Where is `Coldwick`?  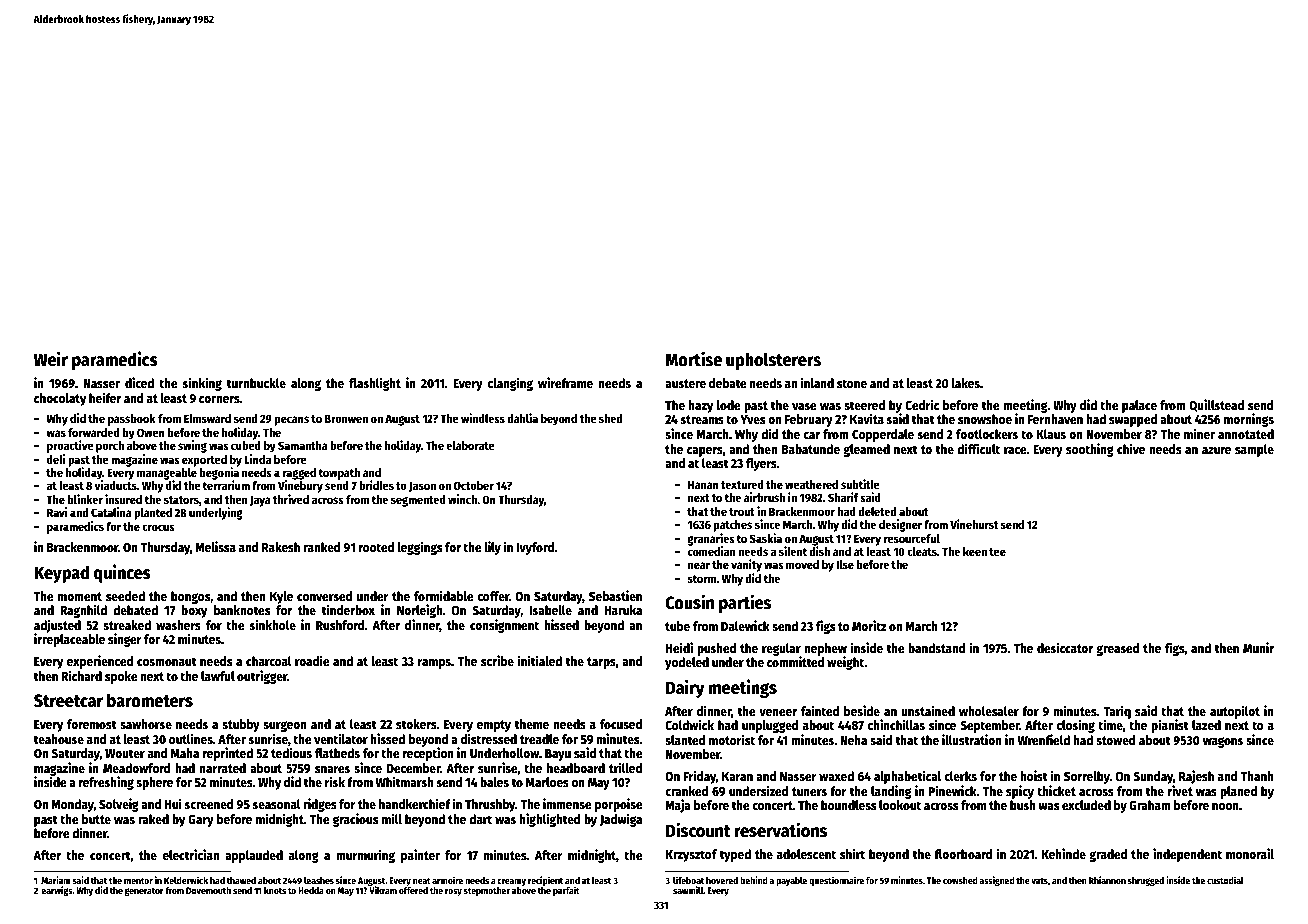
Coldwick is located at coordinates (689, 724).
